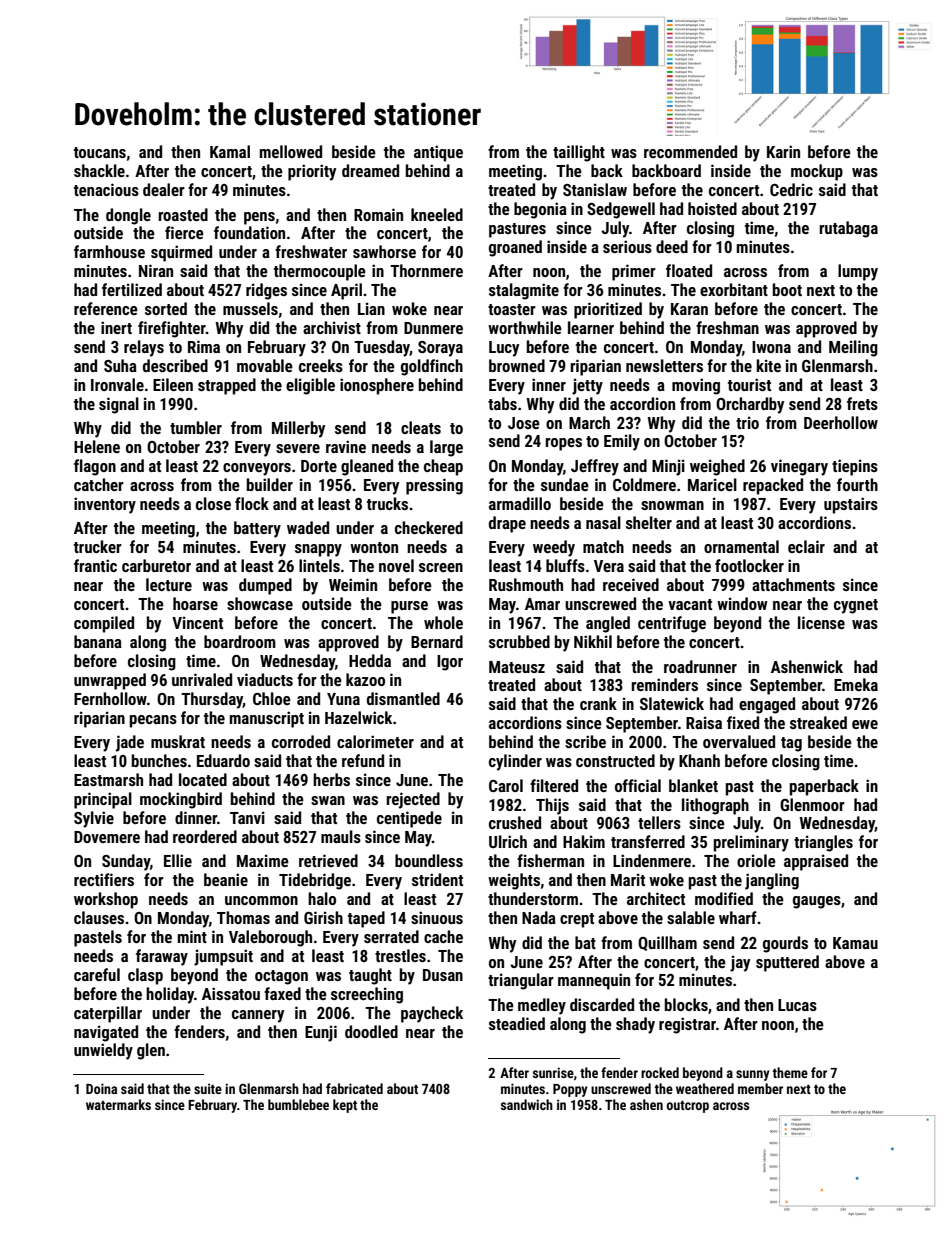 The image size is (952, 1233). What do you see at coordinates (106, 1033) in the document?
I see `navigated` at bounding box center [106, 1033].
